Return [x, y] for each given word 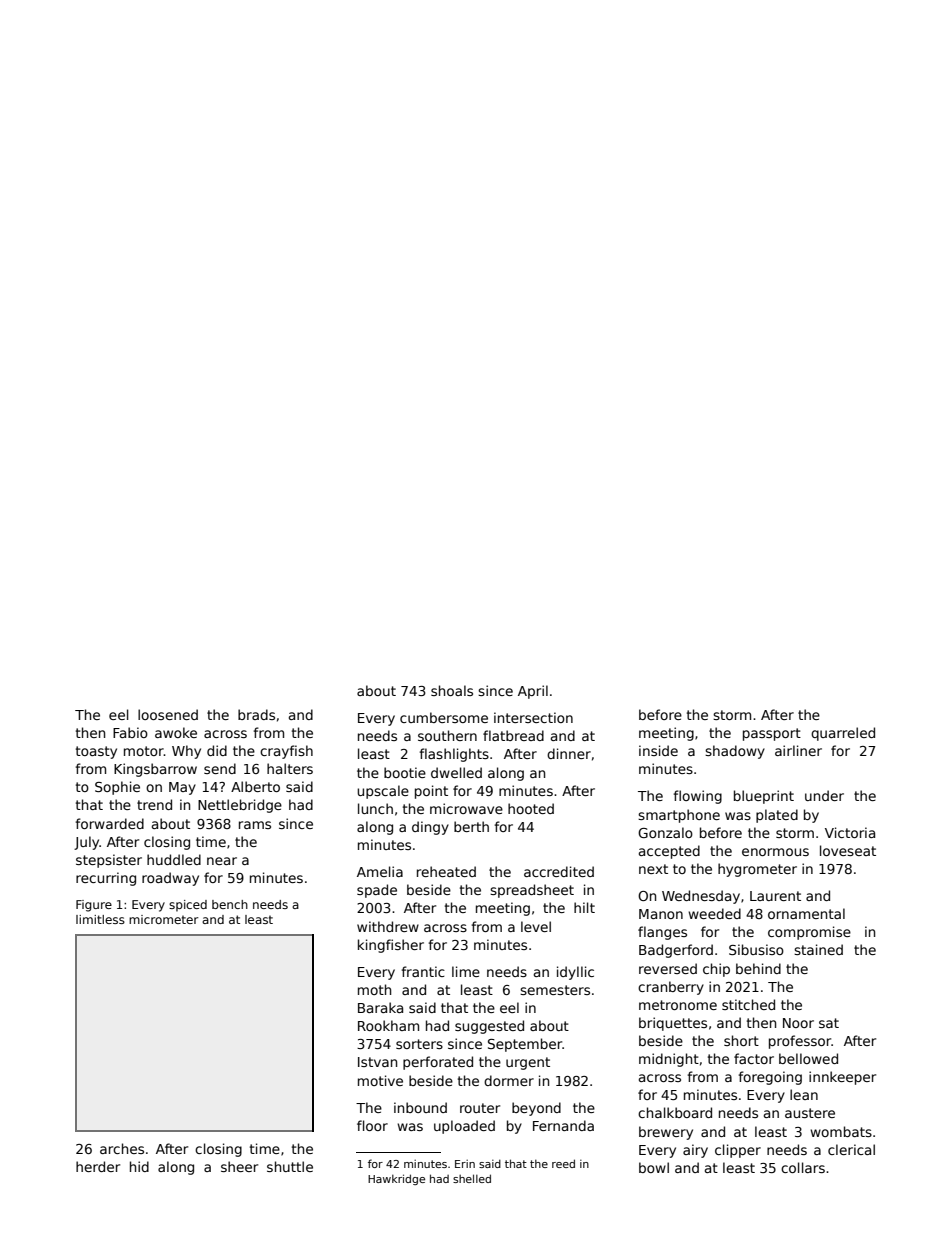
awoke [176, 732]
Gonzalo [665, 832]
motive [380, 1080]
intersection [533, 717]
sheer [239, 1166]
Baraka [380, 1007]
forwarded [110, 823]
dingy [430, 828]
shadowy [735, 752]
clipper [738, 1151]
